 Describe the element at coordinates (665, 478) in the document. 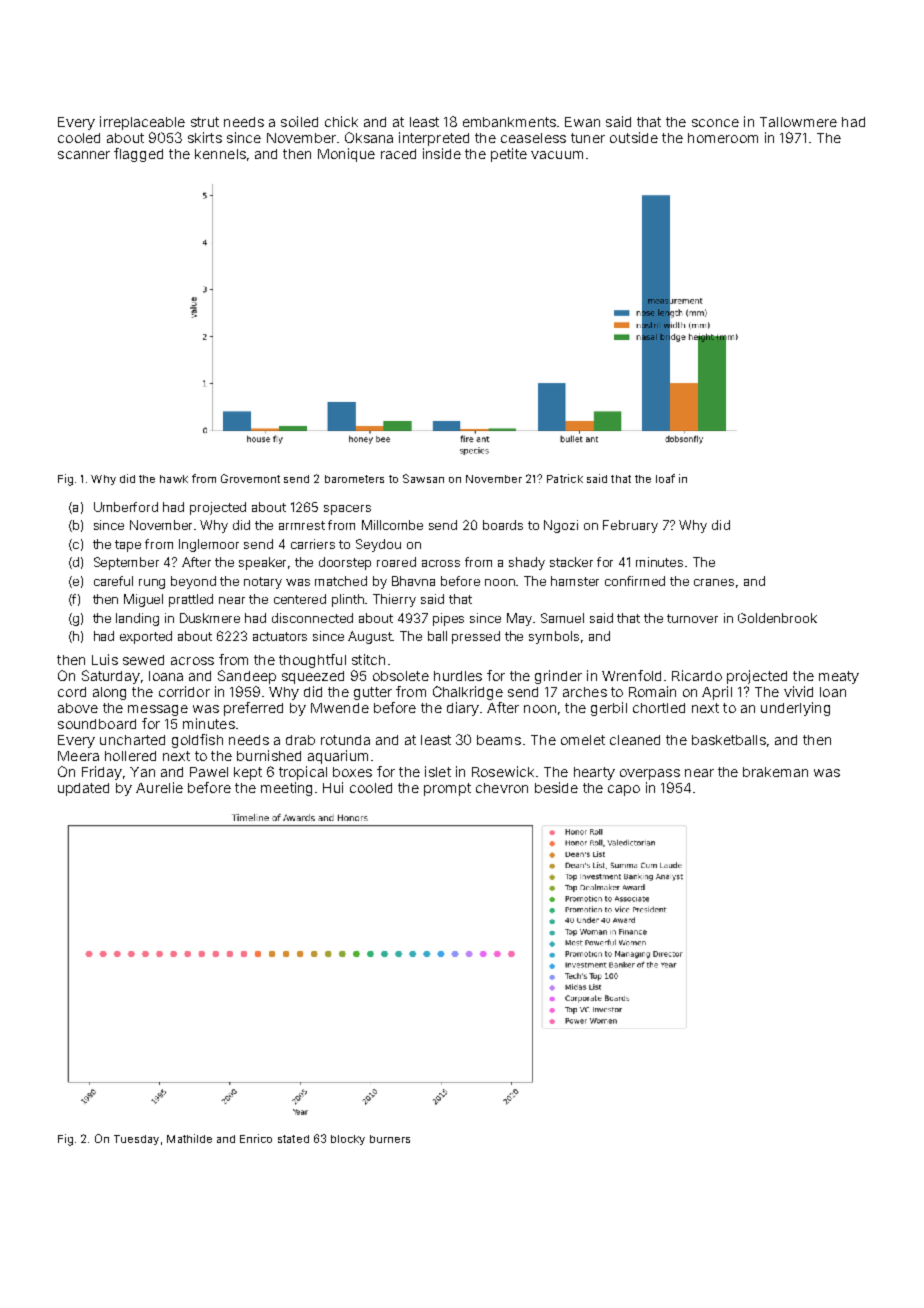

I see `loaf` at that location.
